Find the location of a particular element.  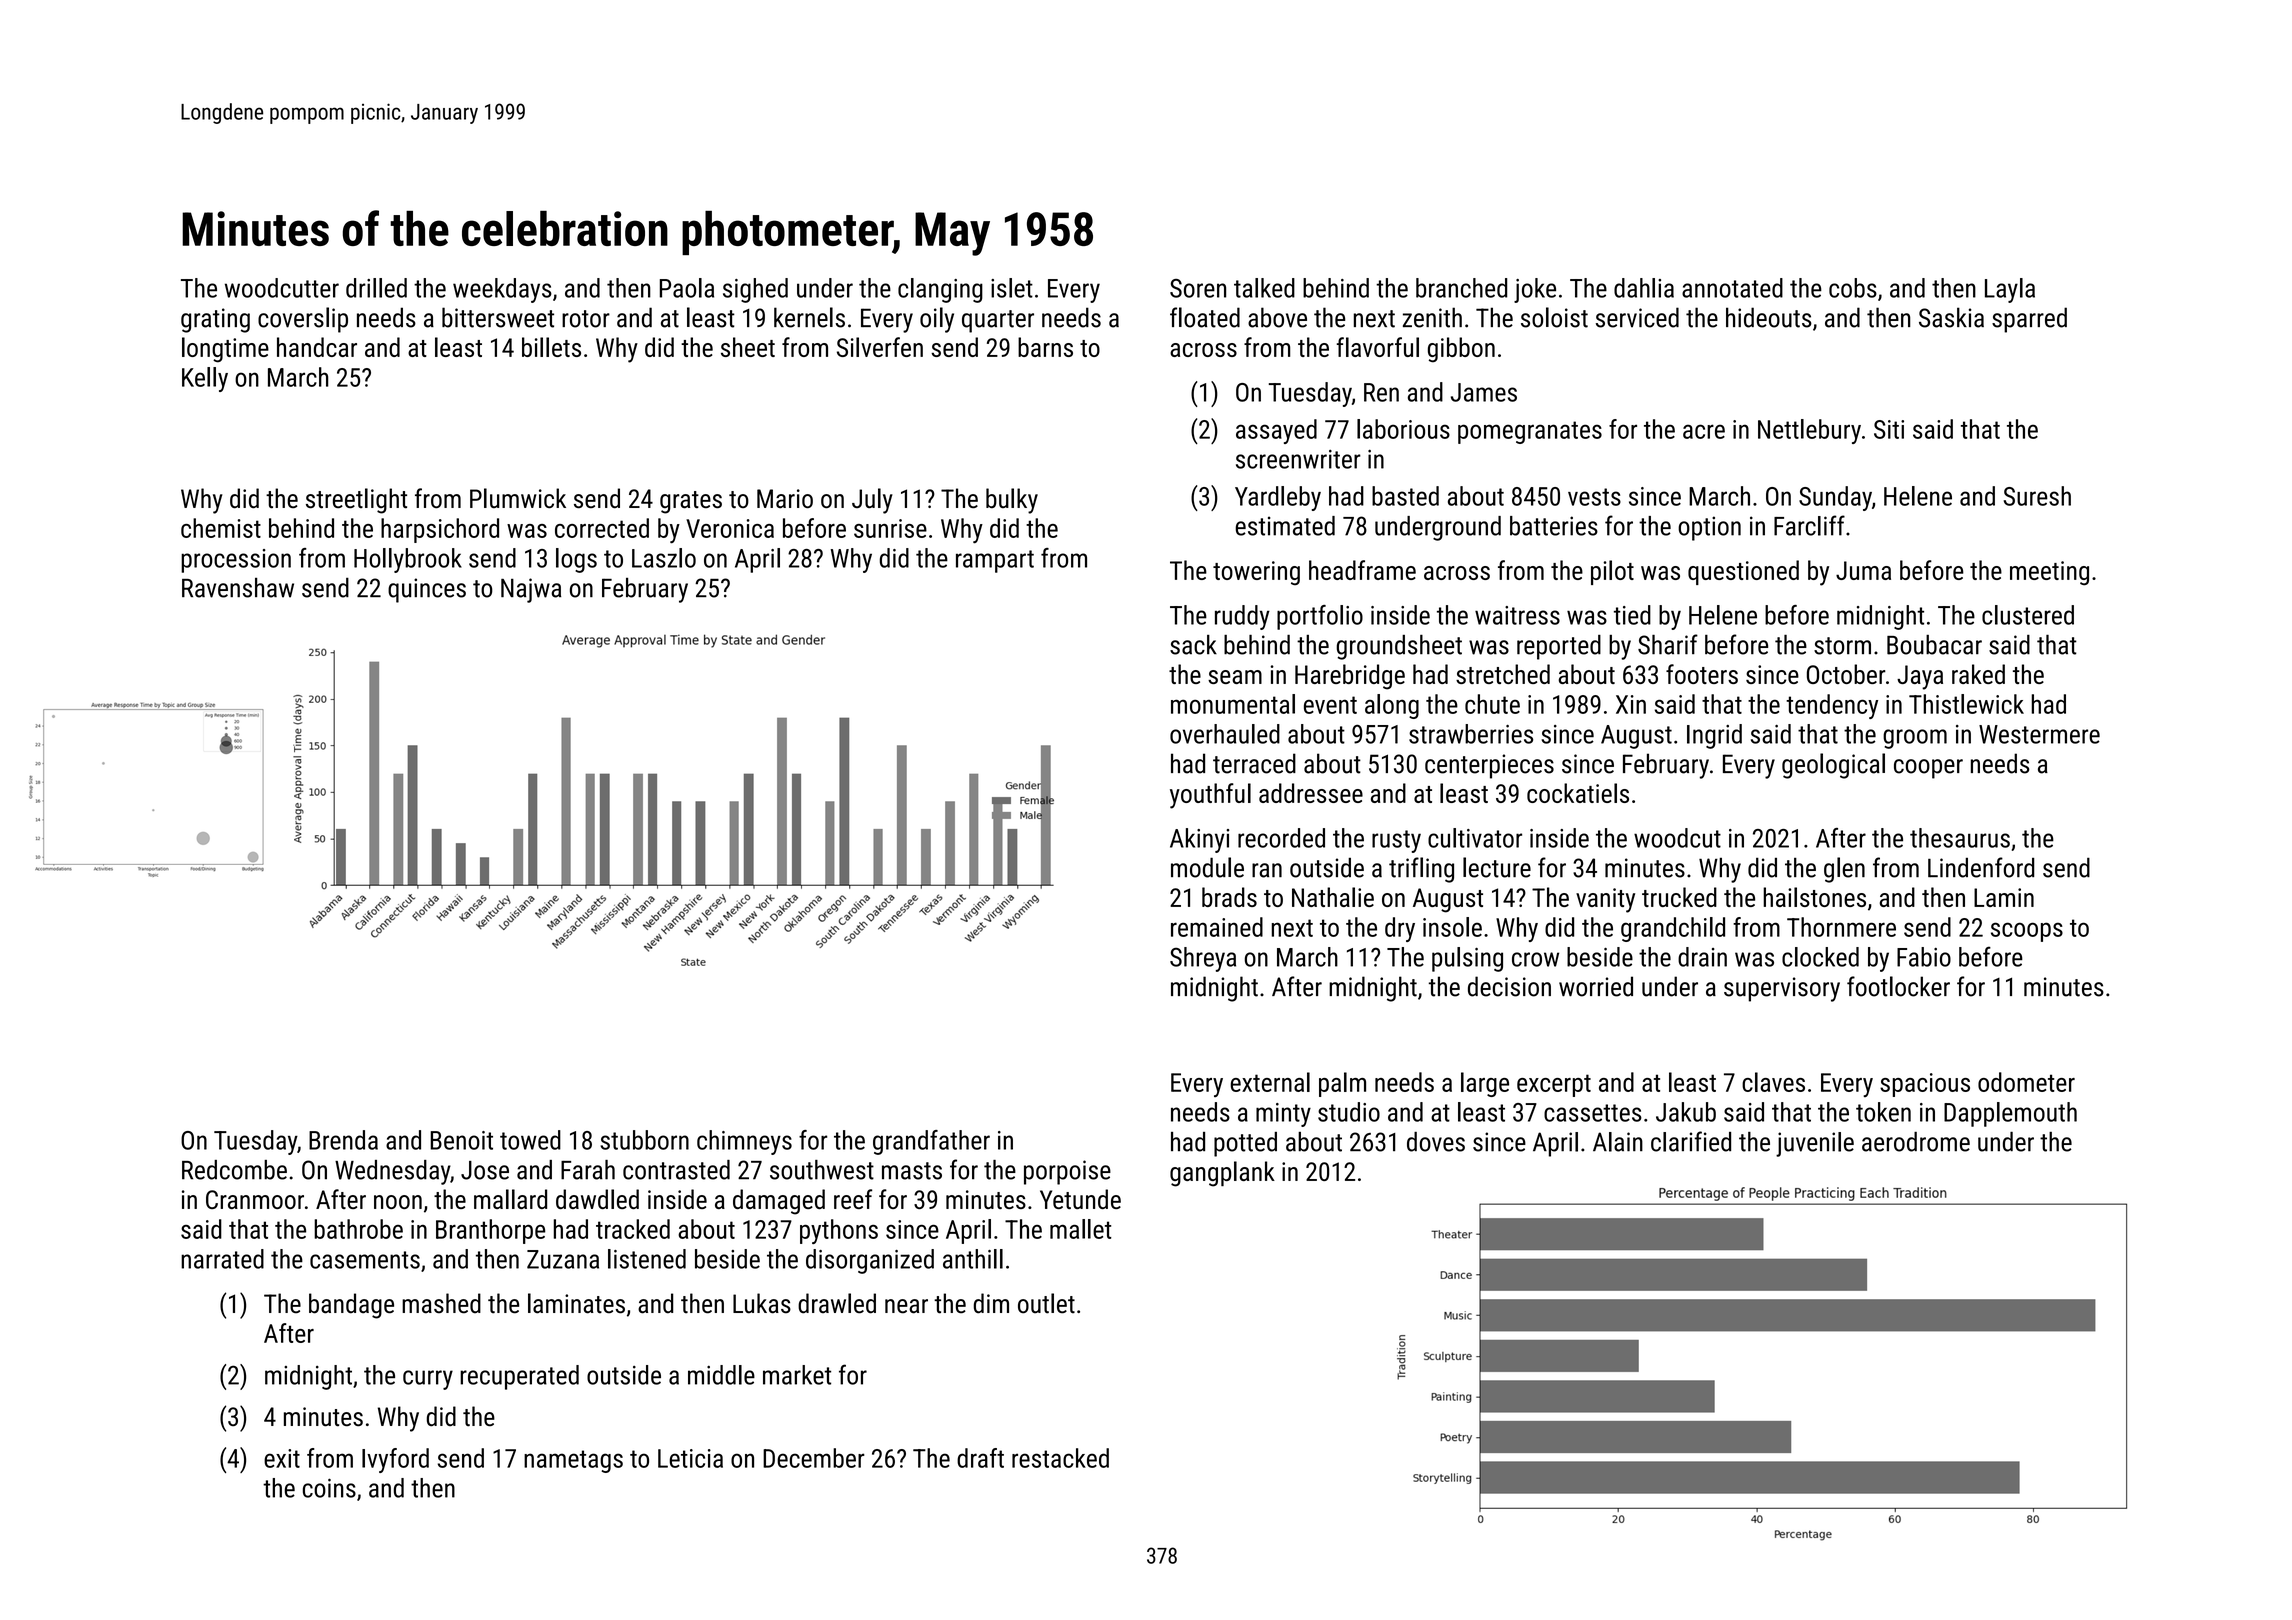

chemist is located at coordinates (221, 528).
